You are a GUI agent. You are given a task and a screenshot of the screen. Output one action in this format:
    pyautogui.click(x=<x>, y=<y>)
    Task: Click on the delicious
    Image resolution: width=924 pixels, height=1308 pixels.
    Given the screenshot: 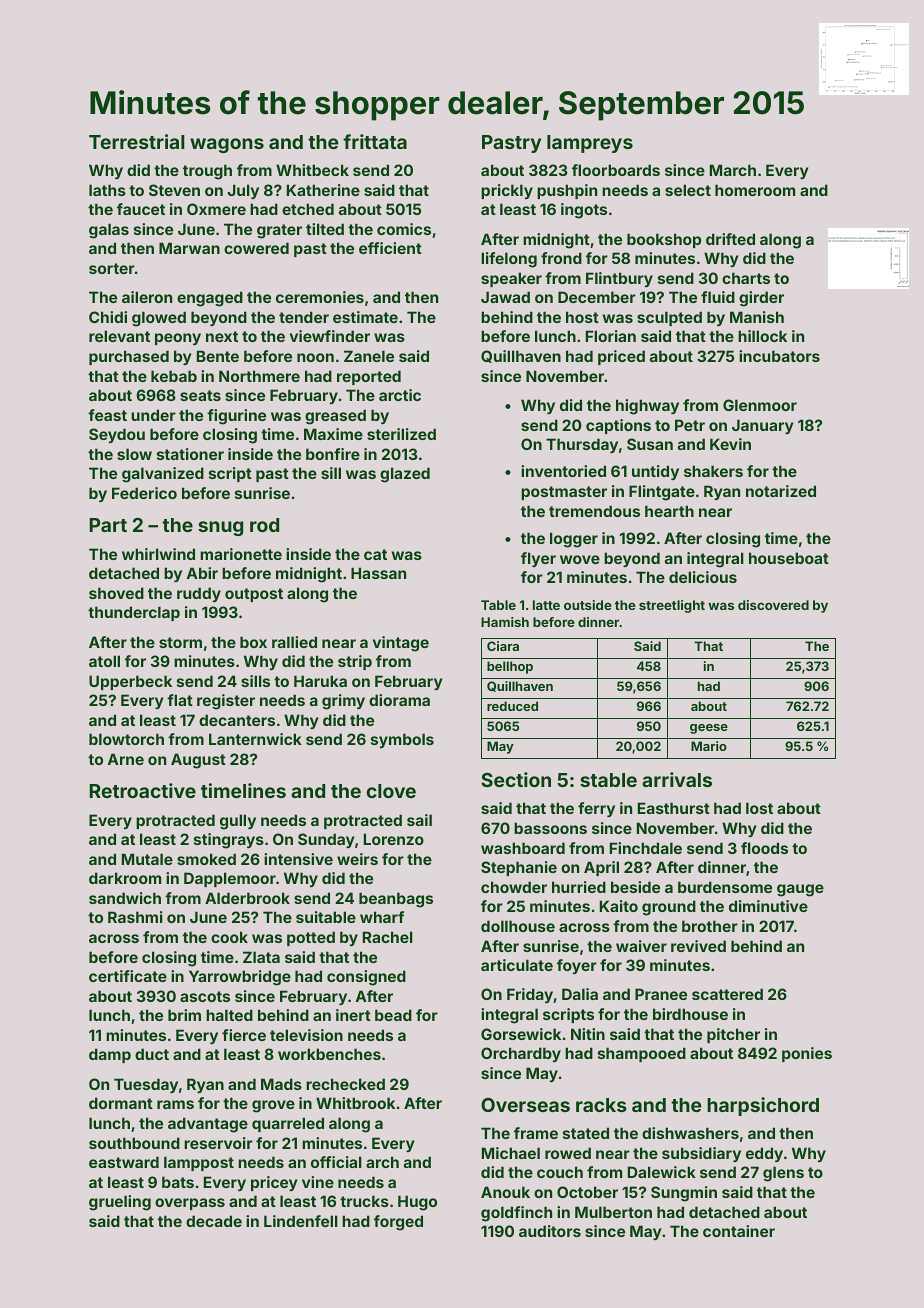 What is the action you would take?
    pyautogui.click(x=703, y=577)
